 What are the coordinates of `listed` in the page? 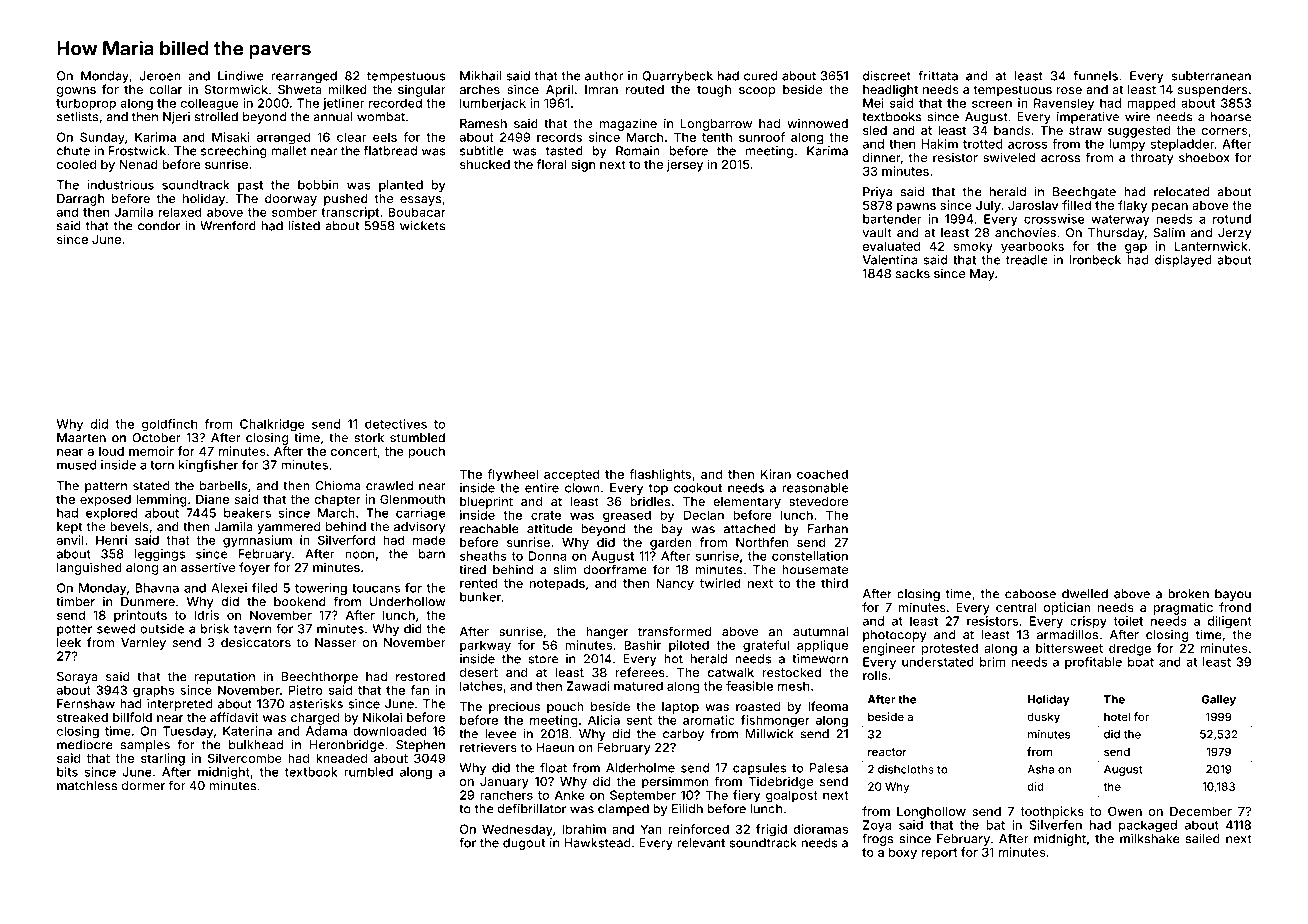 It's located at (304, 226).
